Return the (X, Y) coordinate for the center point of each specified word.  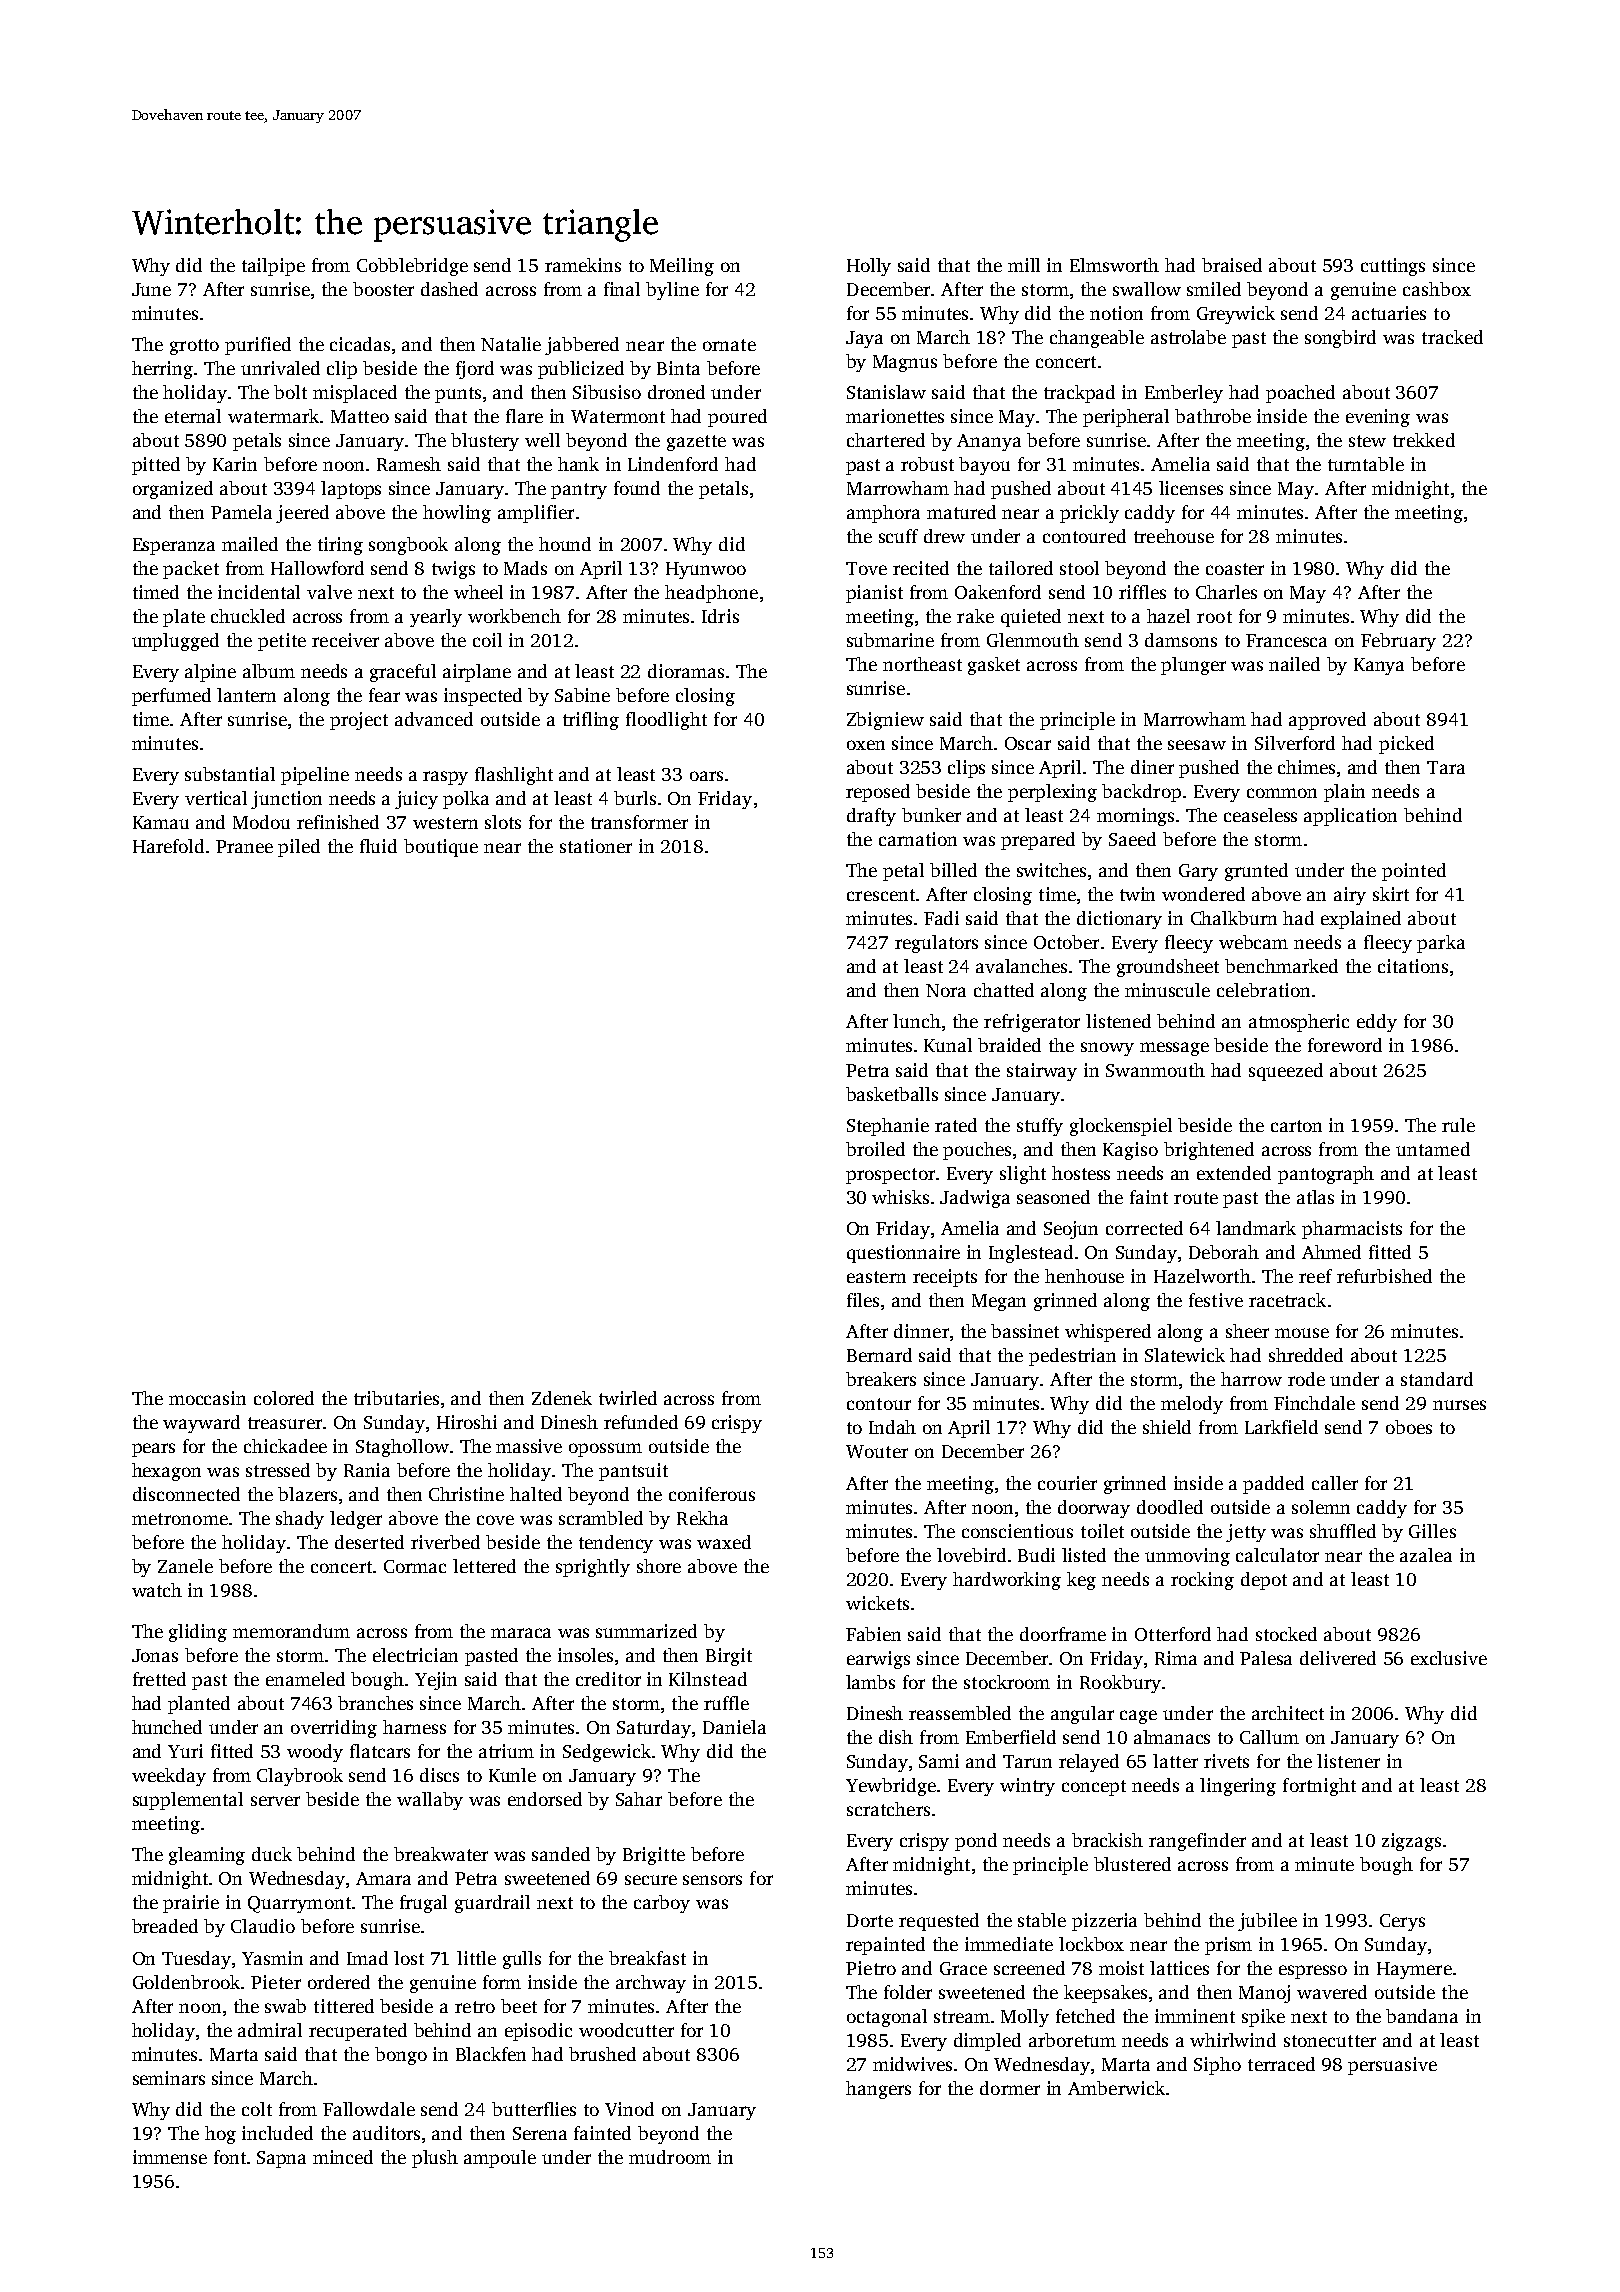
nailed (1294, 664)
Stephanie (888, 1127)
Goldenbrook (186, 1982)
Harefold (168, 846)
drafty (871, 817)
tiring (340, 546)
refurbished (1384, 1276)
